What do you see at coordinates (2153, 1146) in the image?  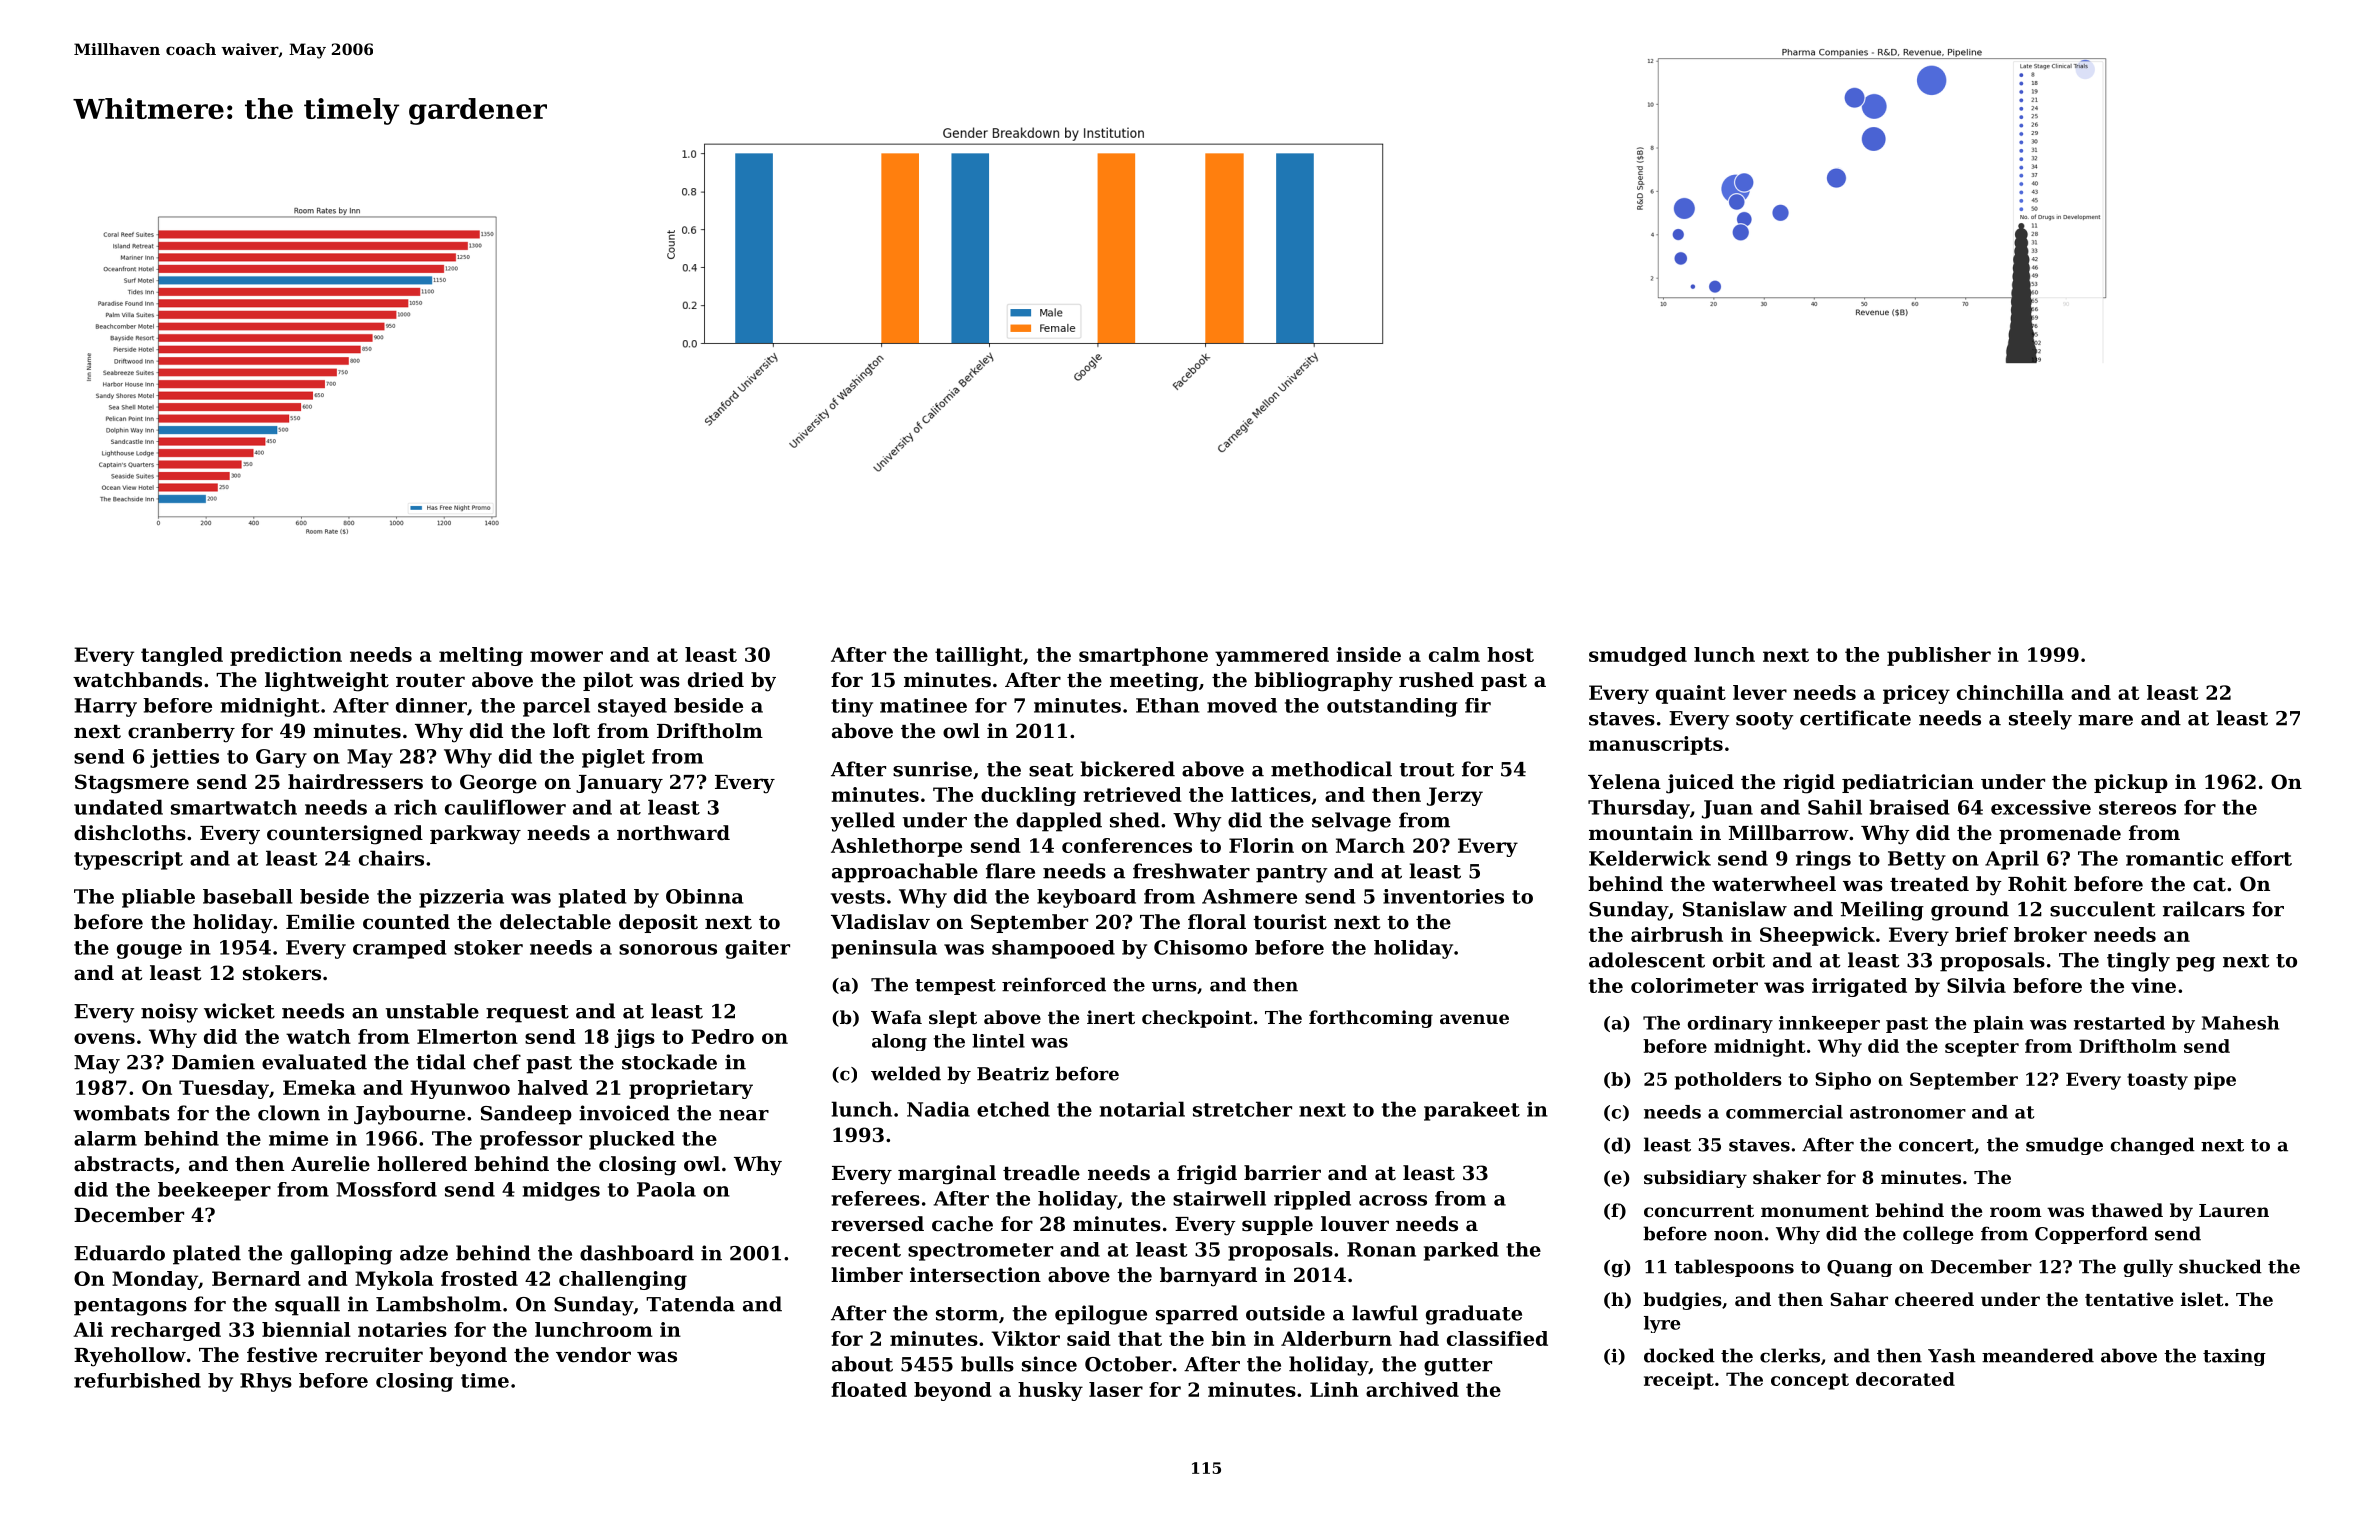 I see `changed` at bounding box center [2153, 1146].
